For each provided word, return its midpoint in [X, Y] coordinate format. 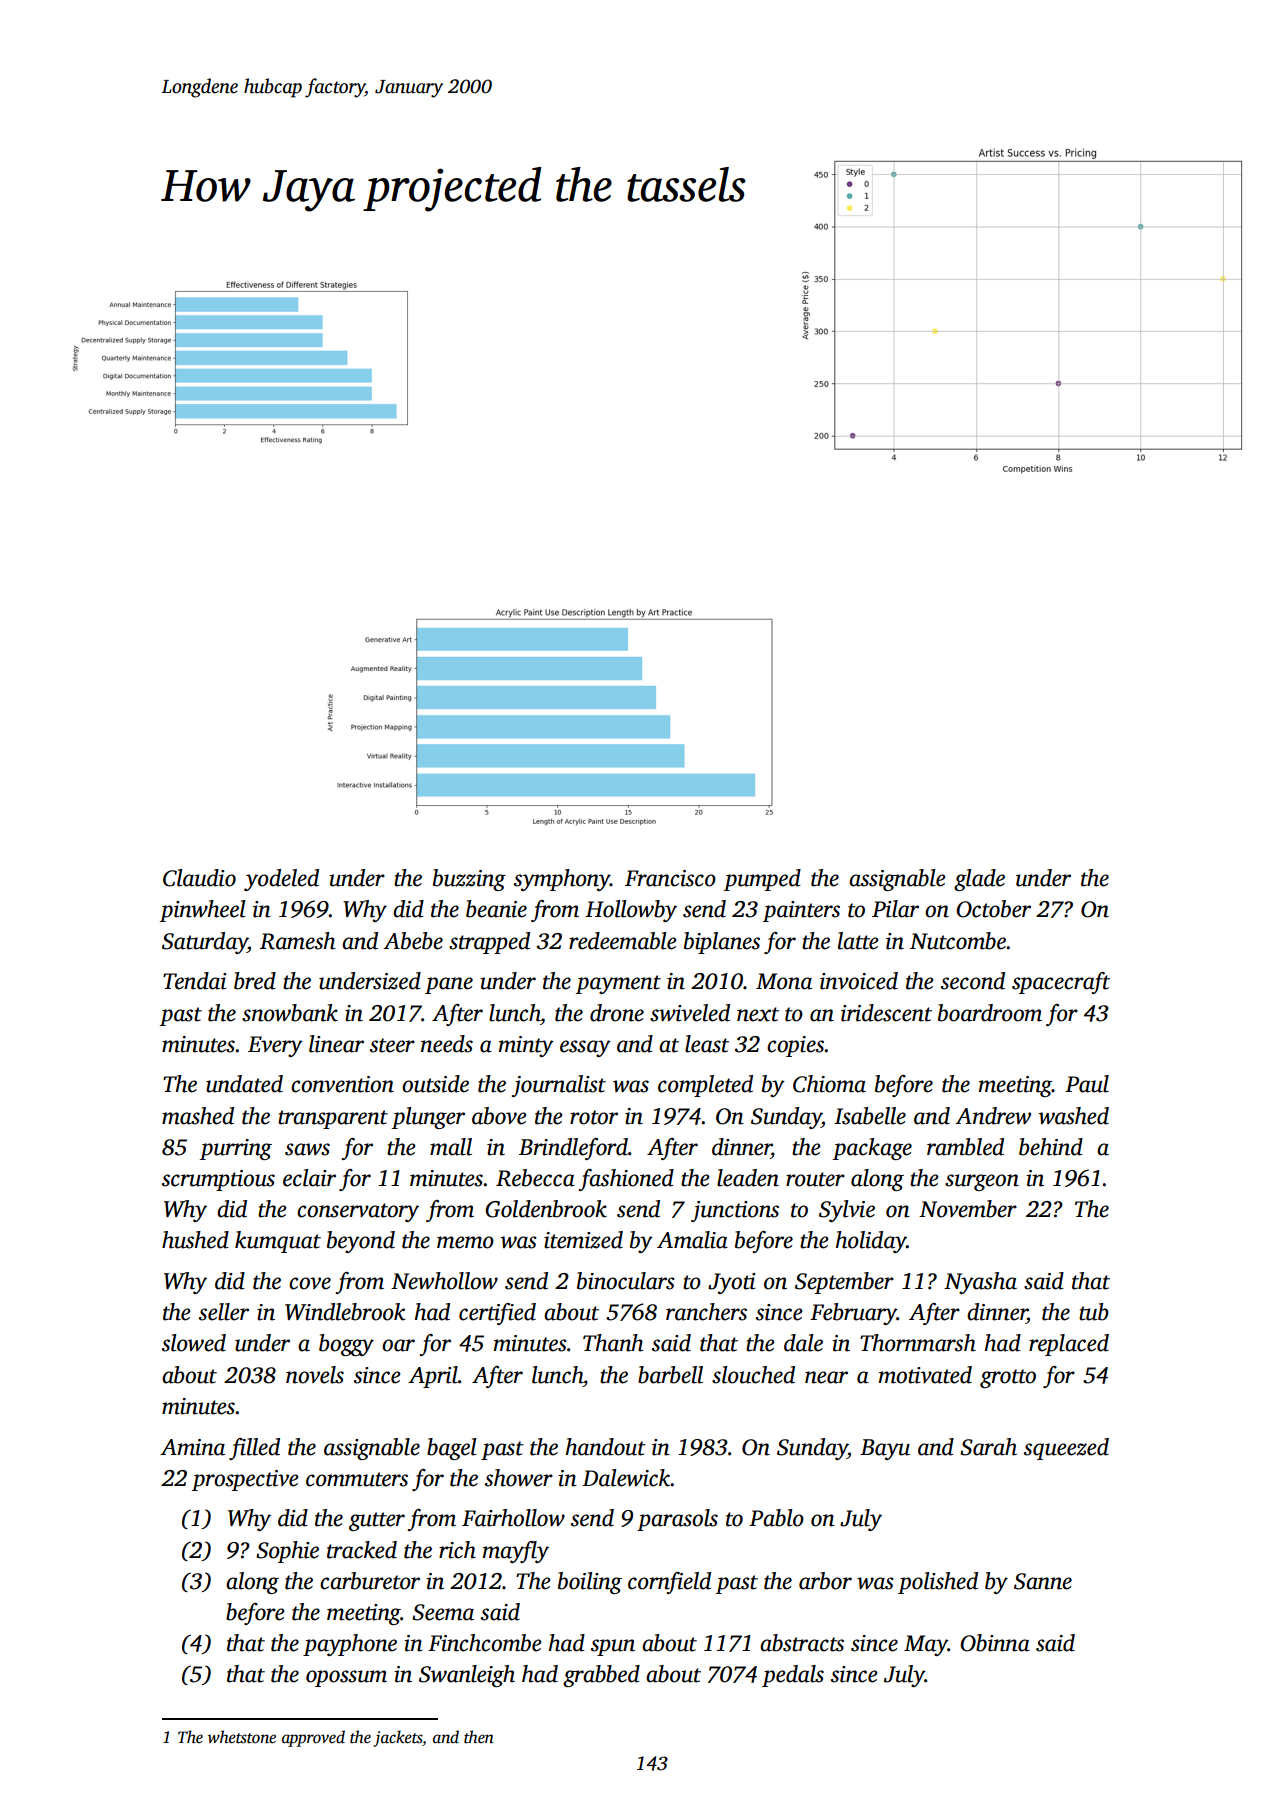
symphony [562, 880]
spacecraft [1061, 983]
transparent [333, 1119]
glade [979, 880]
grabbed [601, 1676]
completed [705, 1086]
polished [938, 1583]
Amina [192, 1447]
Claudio [199, 878]
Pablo [776, 1518]
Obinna [995, 1643]
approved [313, 1738]
